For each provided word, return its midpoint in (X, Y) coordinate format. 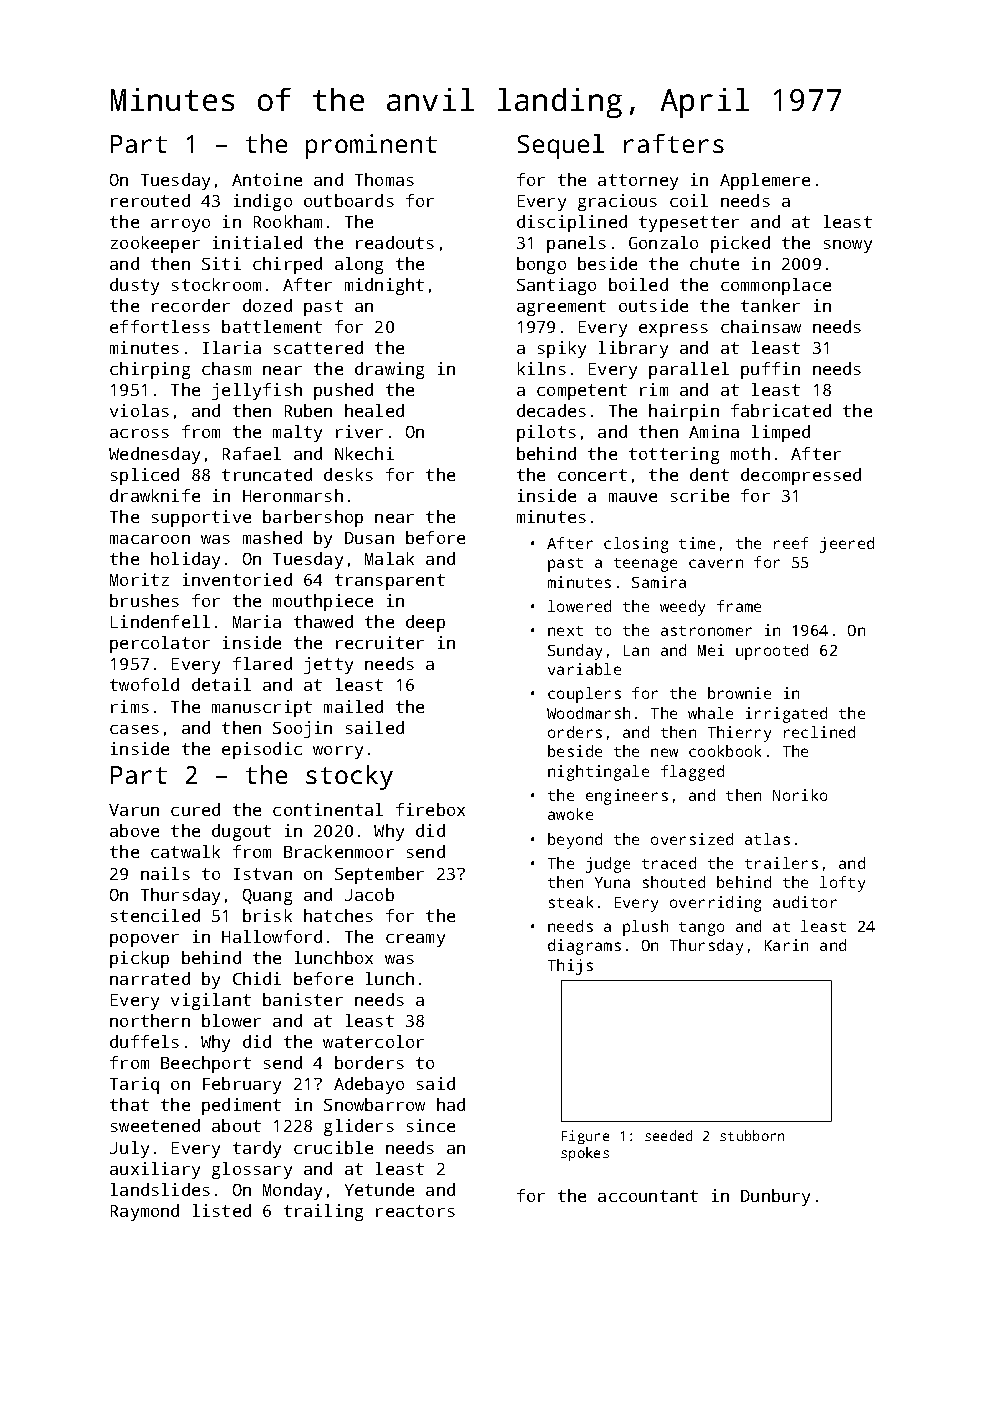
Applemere (765, 181)
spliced (145, 476)
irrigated (786, 715)
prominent (371, 146)
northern (150, 1020)
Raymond (145, 1212)
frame (739, 606)
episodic (262, 750)
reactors (415, 1211)
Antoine (267, 179)
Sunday (575, 652)
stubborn (752, 1135)
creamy (415, 940)
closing (636, 545)
